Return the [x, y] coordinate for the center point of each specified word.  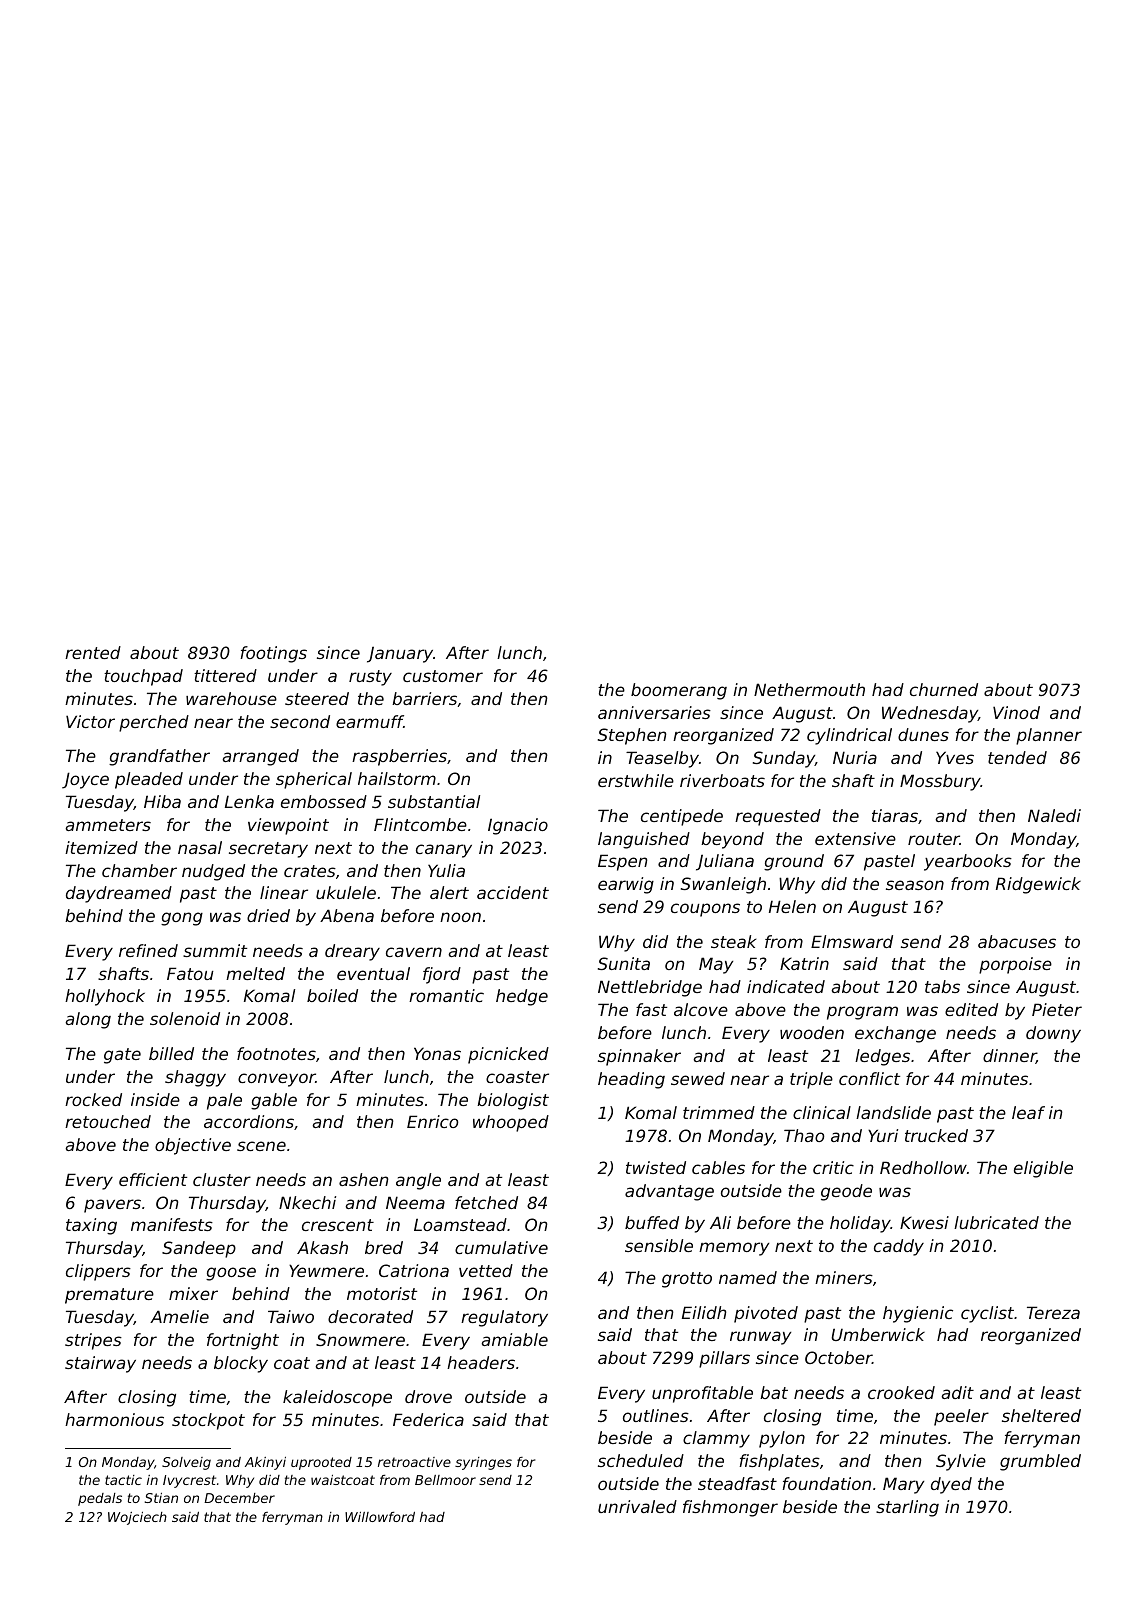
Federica [428, 1419]
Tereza [1053, 1312]
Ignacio [518, 826]
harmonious [114, 1419]
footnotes [276, 1053]
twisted [656, 1167]
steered [317, 698]
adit [957, 1392]
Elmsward [852, 941]
